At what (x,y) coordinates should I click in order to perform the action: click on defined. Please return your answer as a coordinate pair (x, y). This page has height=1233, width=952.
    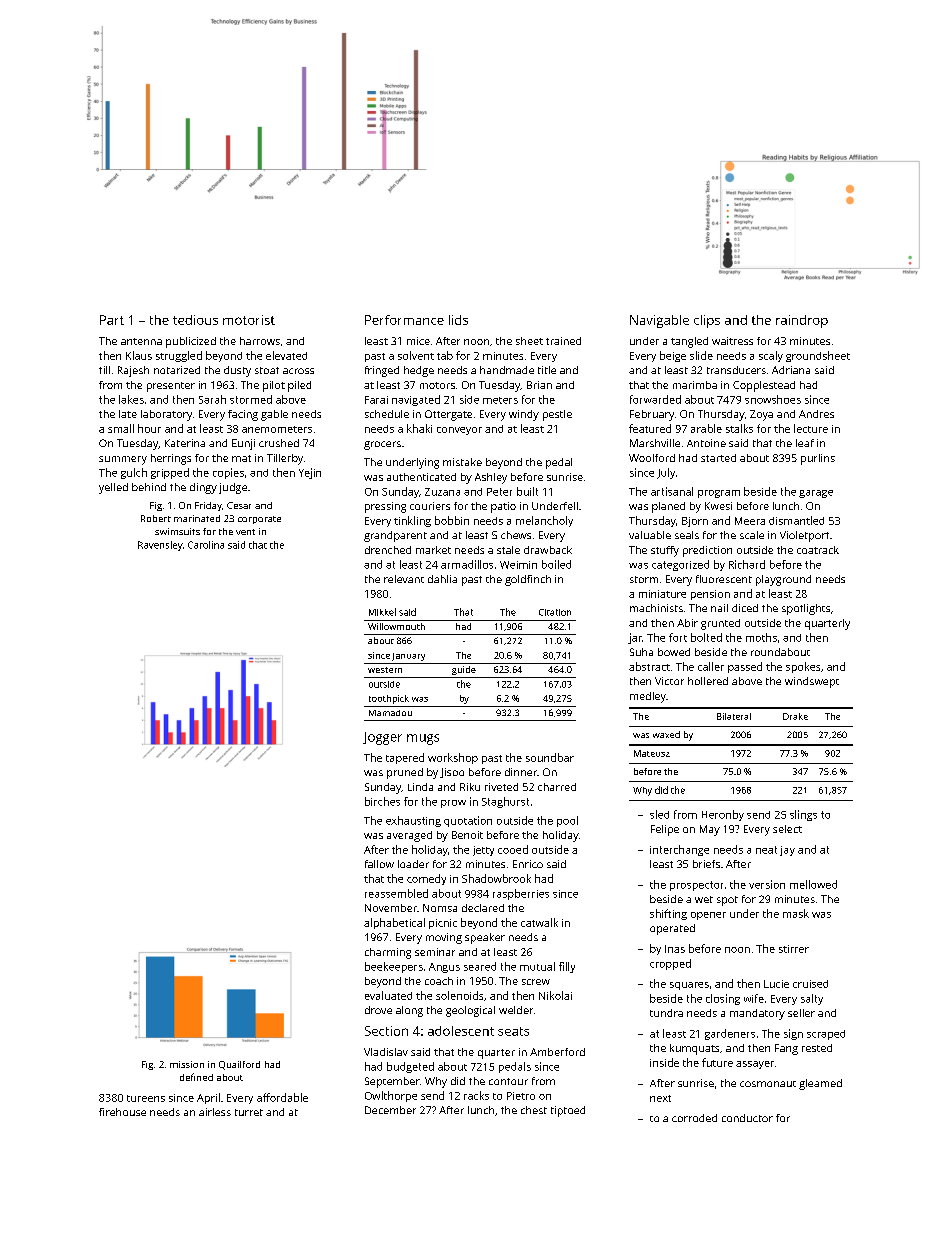
    Looking at the image, I should click on (196, 1077).
